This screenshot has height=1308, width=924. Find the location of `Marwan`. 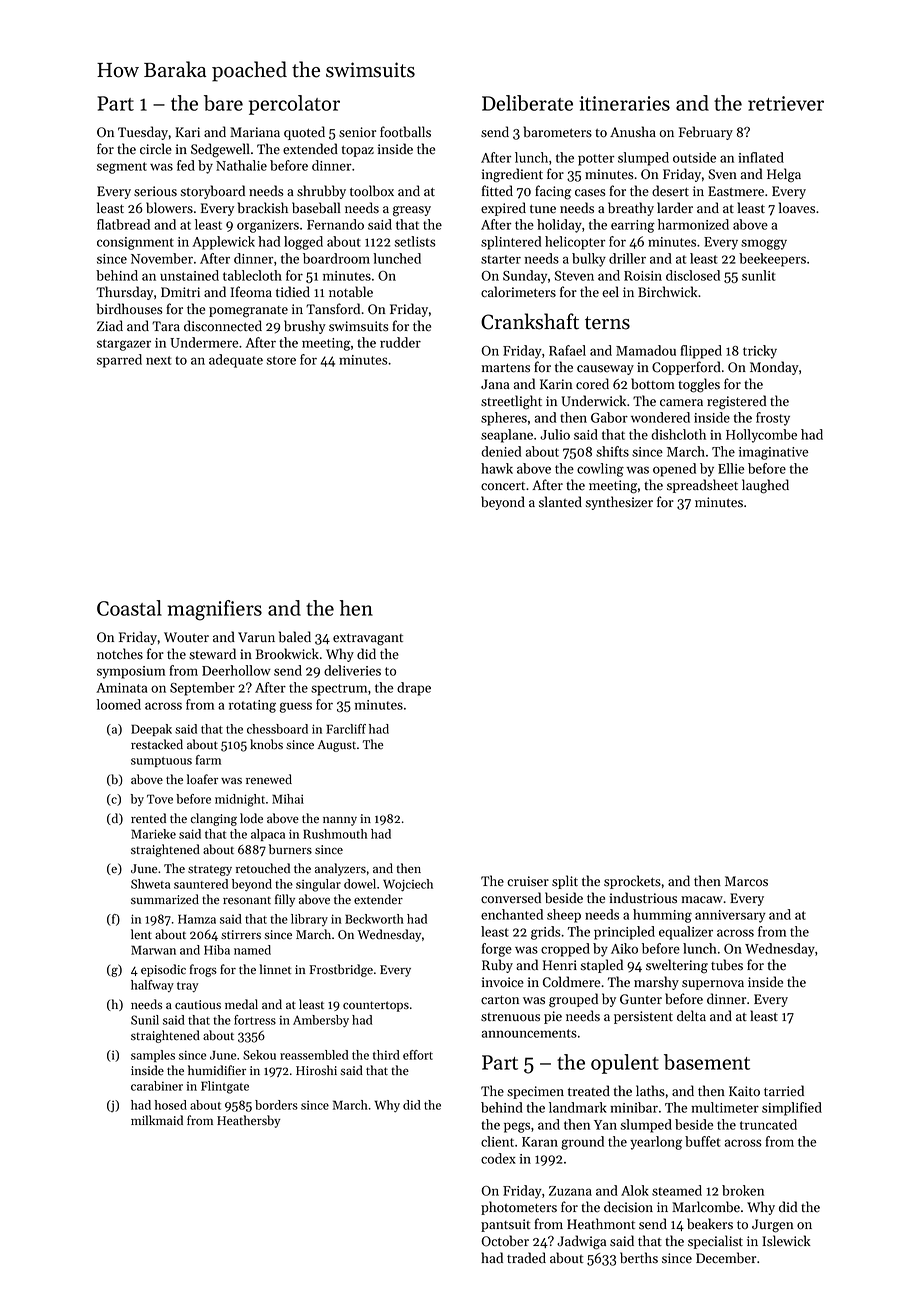

Marwan is located at coordinates (153, 950).
